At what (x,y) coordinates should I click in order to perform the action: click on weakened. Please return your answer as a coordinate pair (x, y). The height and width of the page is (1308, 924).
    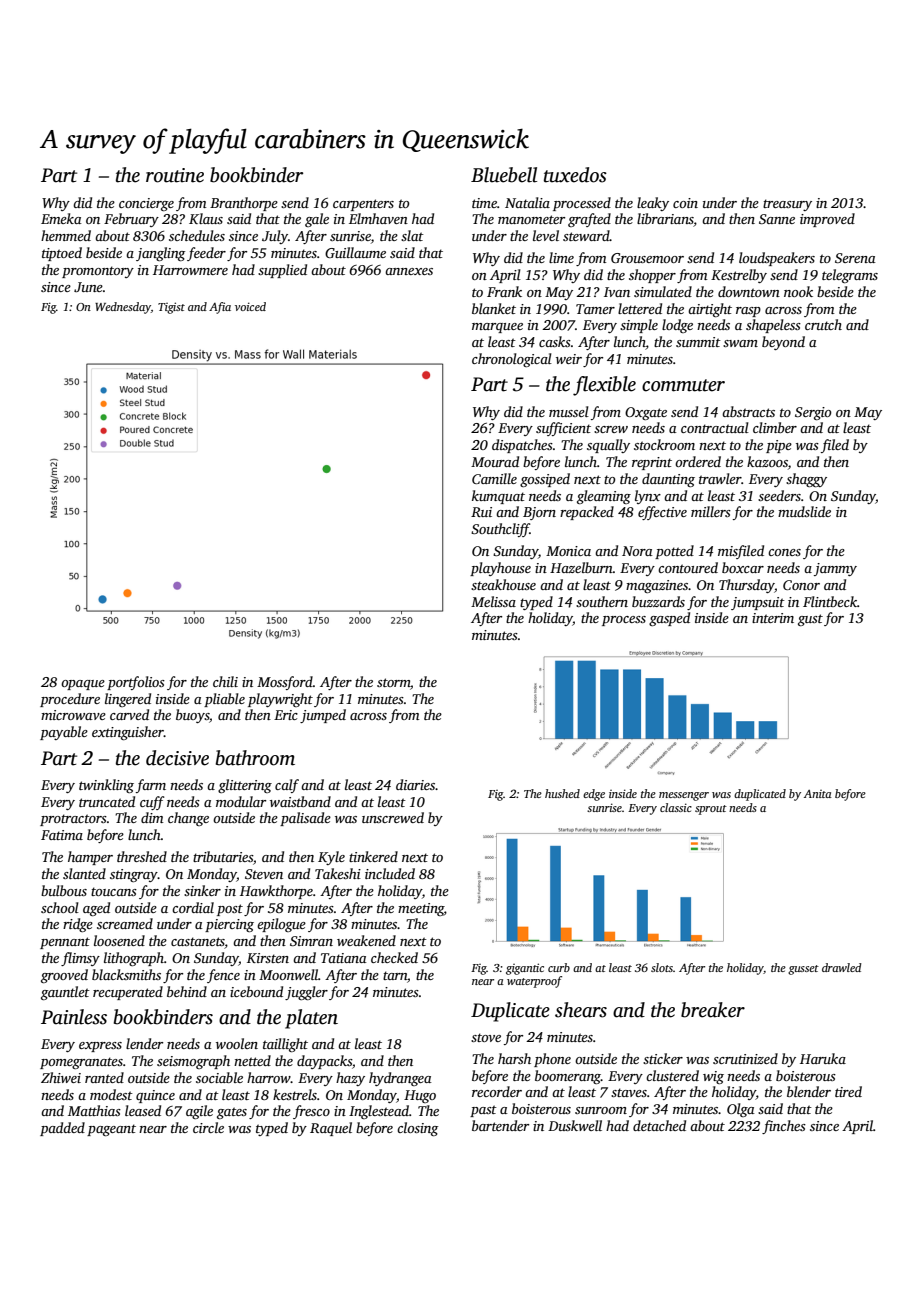
    Looking at the image, I should click on (366, 940).
